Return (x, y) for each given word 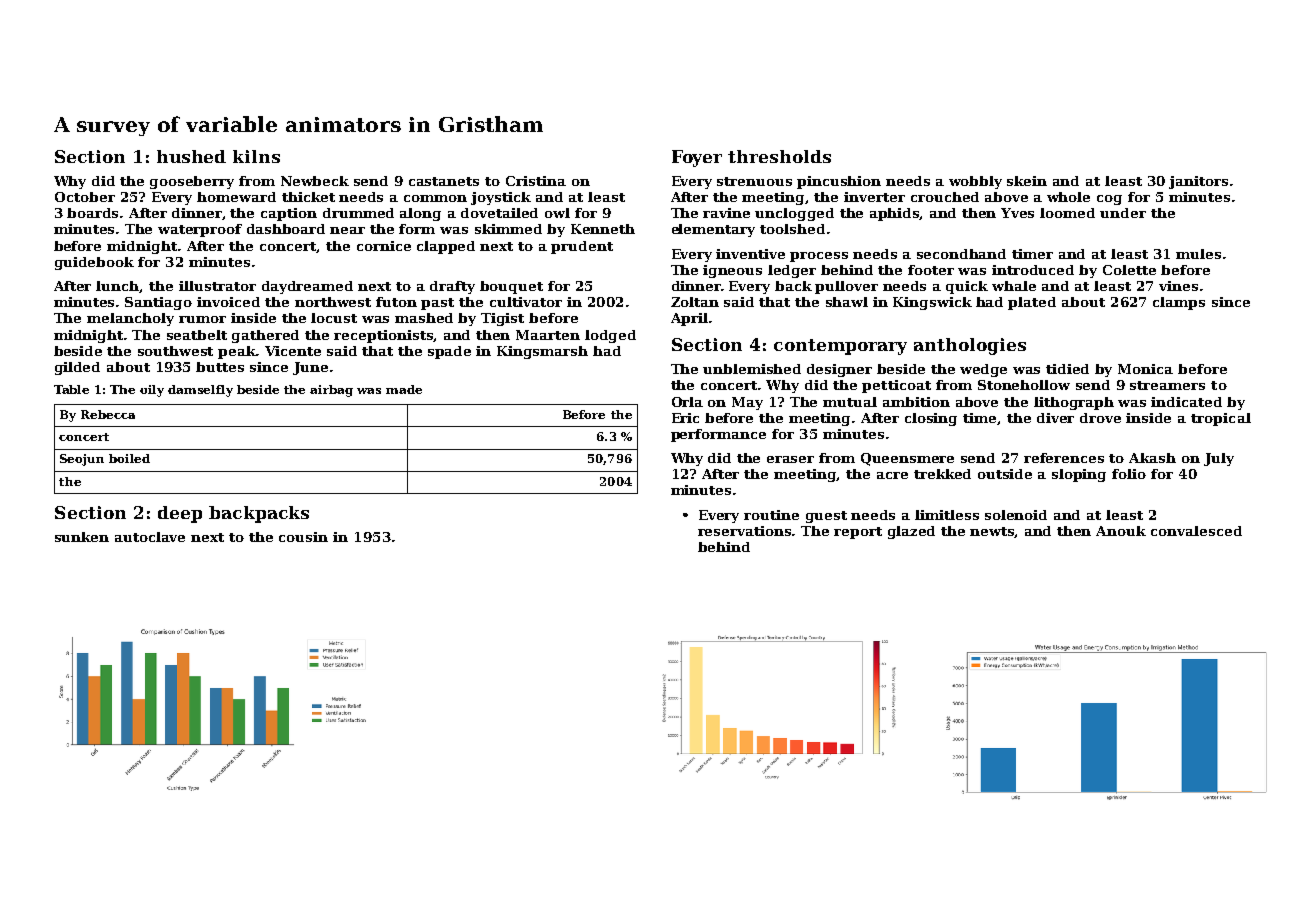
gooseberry (192, 182)
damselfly (200, 391)
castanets (444, 181)
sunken (82, 537)
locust (334, 318)
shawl (847, 302)
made (404, 389)
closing (931, 419)
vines (1178, 286)
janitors (1198, 182)
